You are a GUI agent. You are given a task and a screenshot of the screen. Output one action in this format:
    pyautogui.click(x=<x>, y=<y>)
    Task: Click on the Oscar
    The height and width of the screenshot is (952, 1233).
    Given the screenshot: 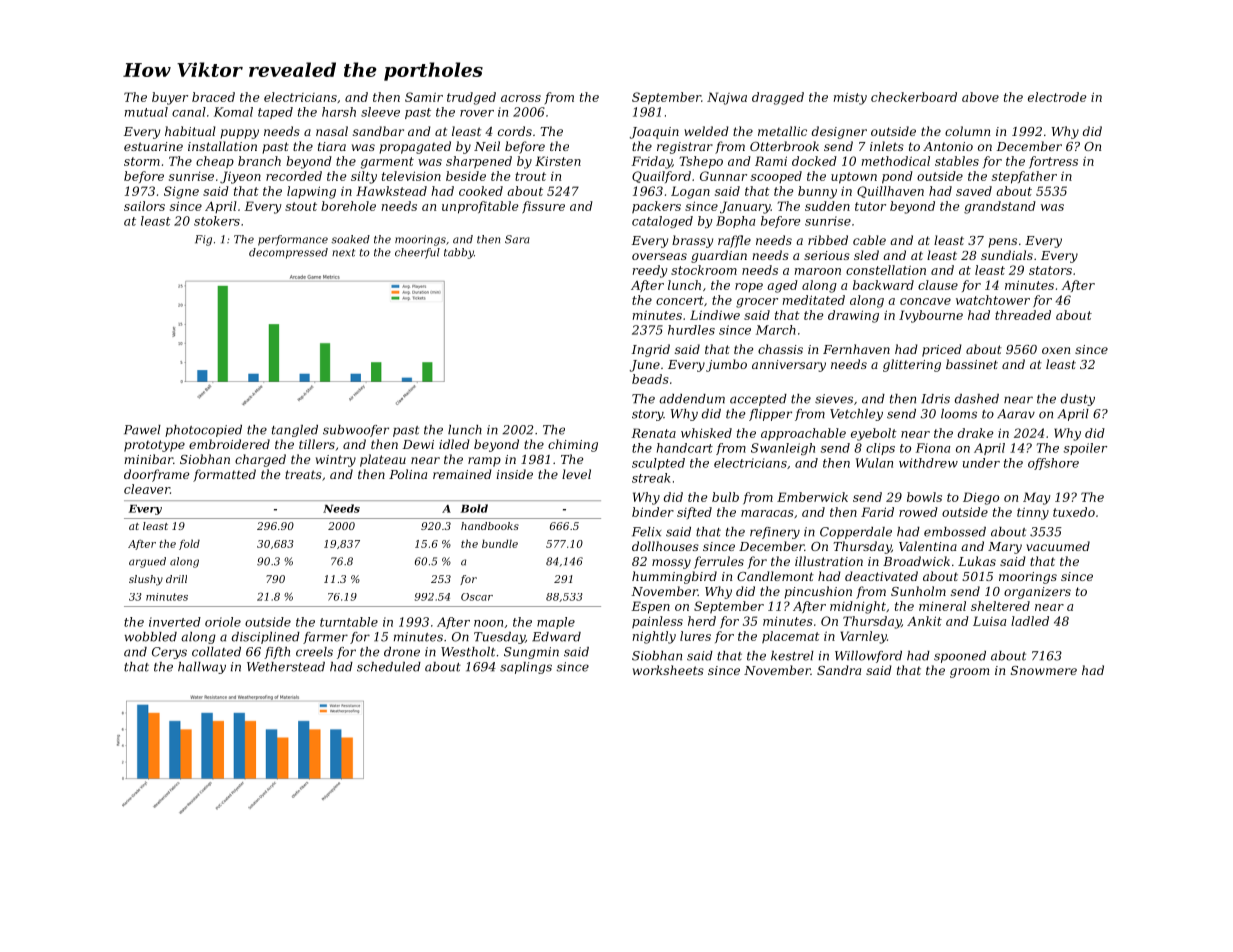 What is the action you would take?
    pyautogui.click(x=477, y=597)
